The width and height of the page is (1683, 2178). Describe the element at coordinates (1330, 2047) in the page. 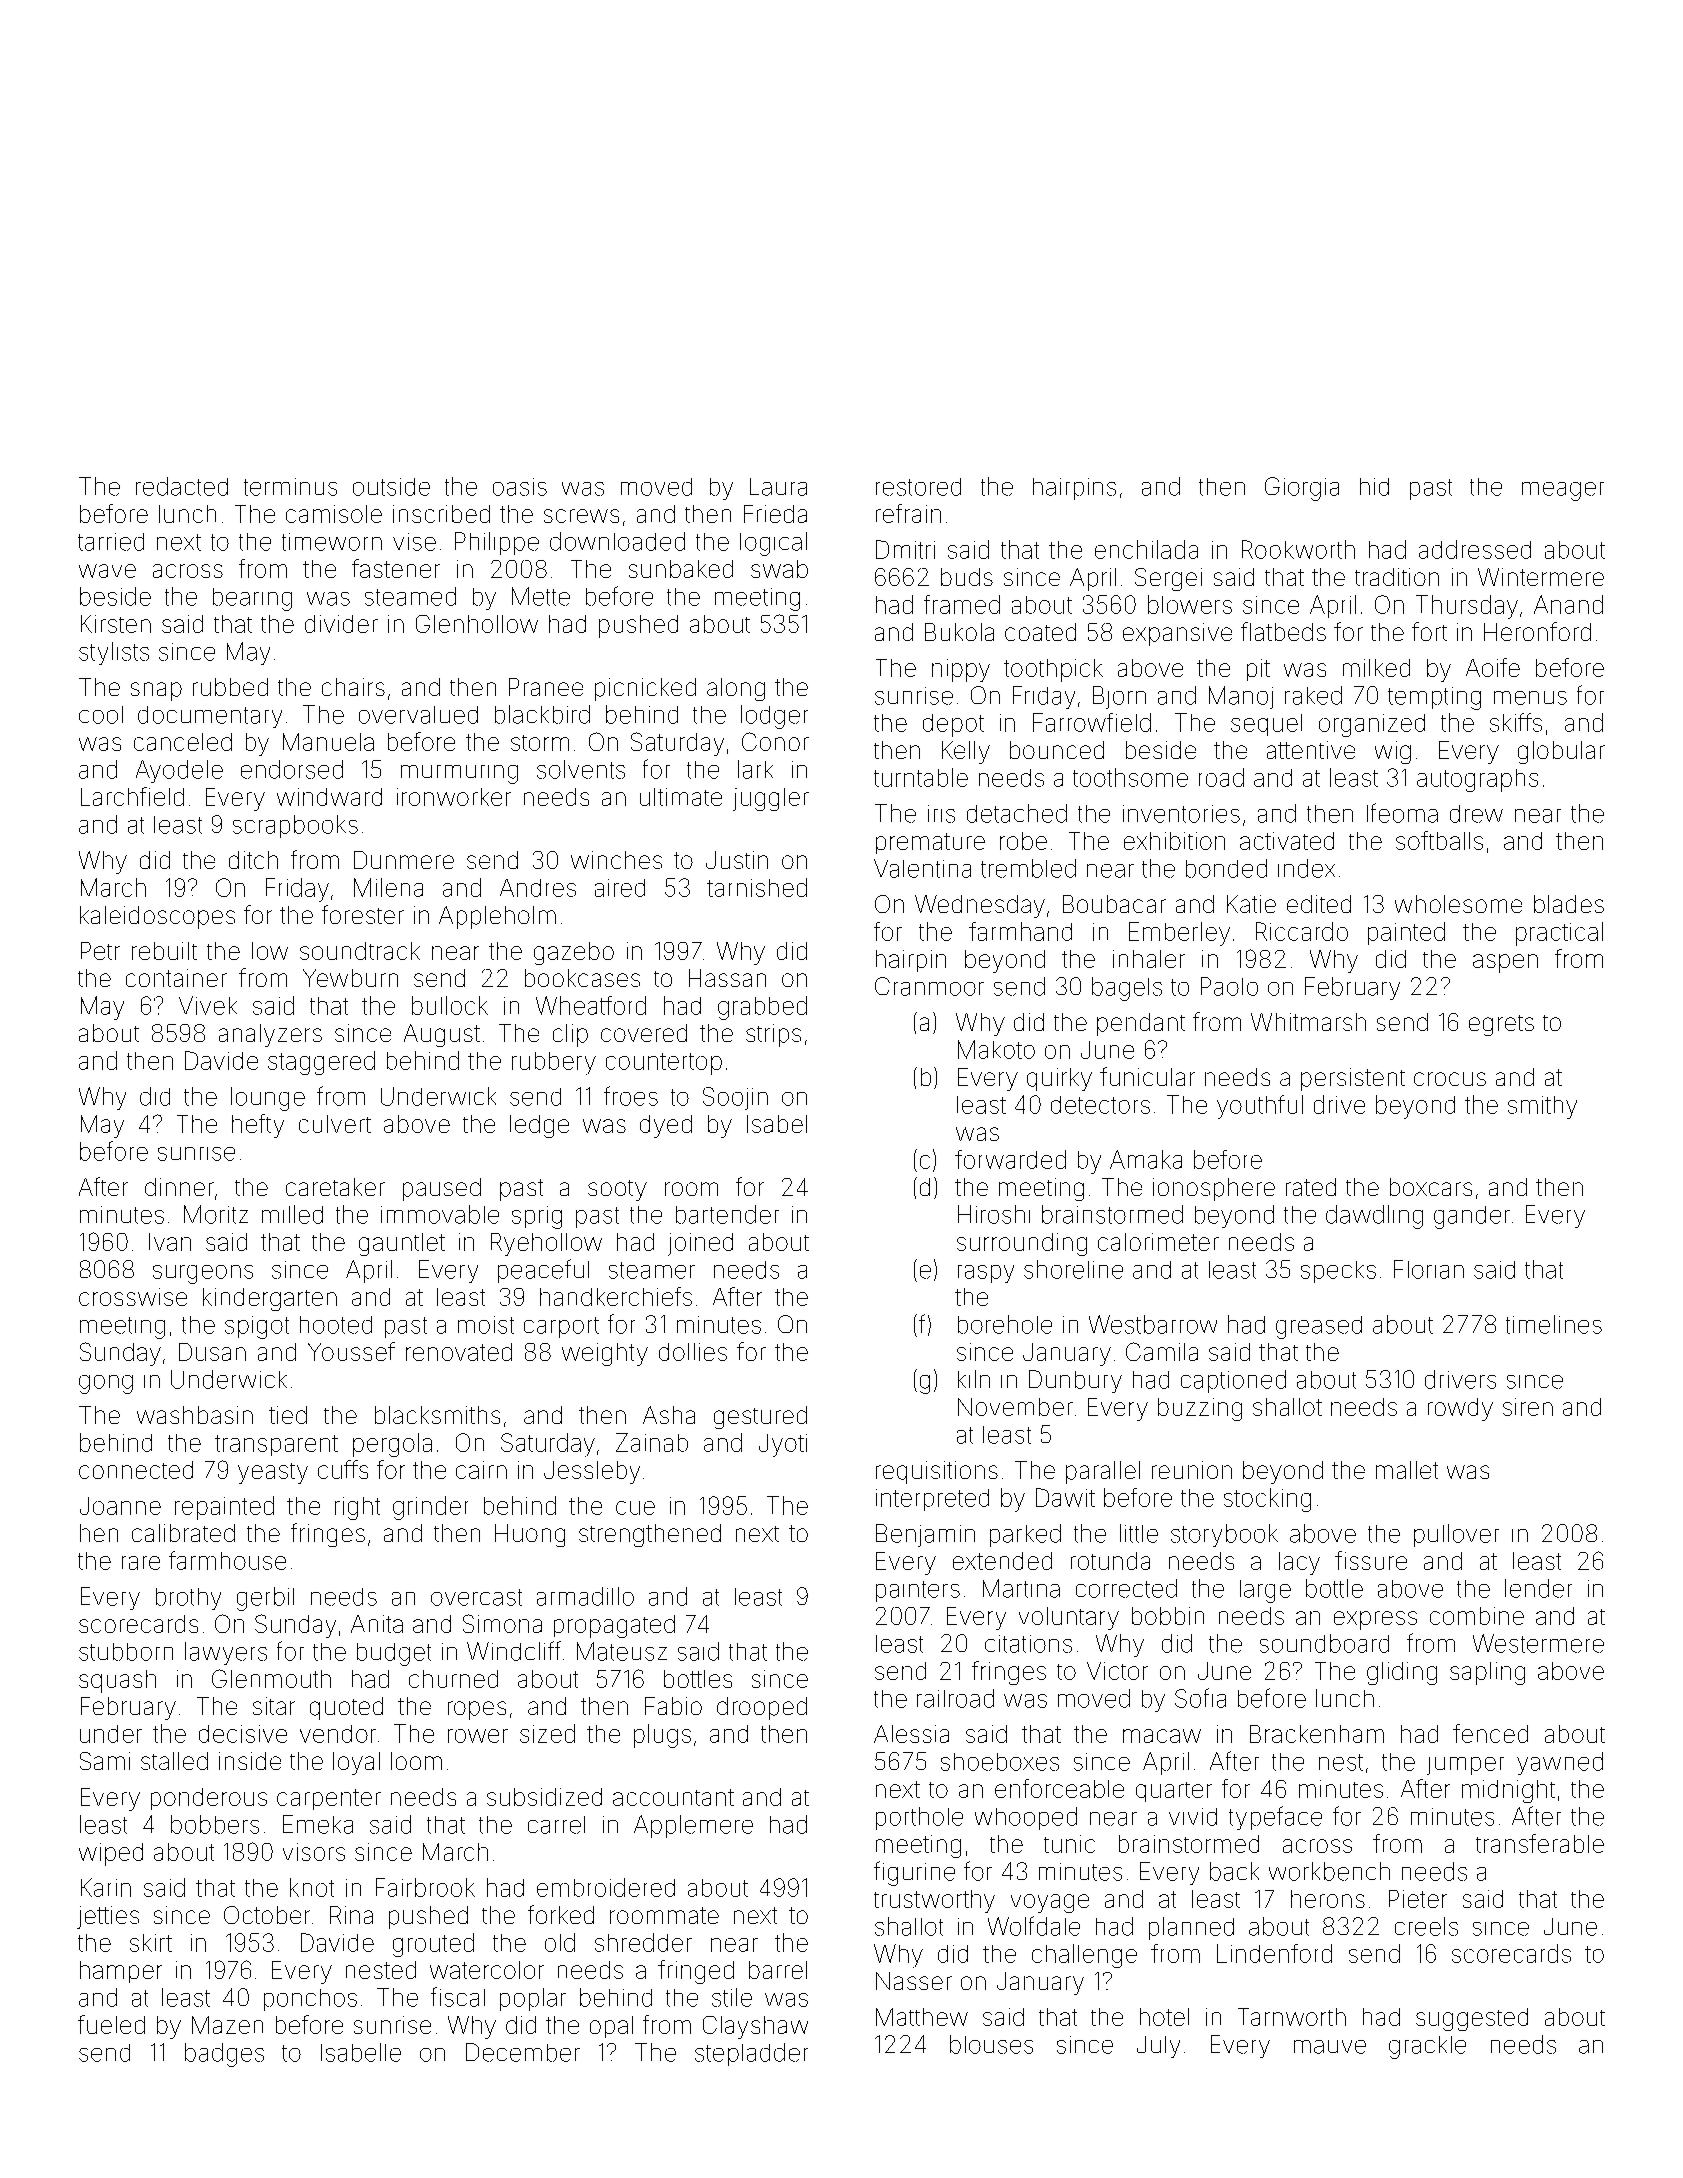

I see `mauve` at that location.
